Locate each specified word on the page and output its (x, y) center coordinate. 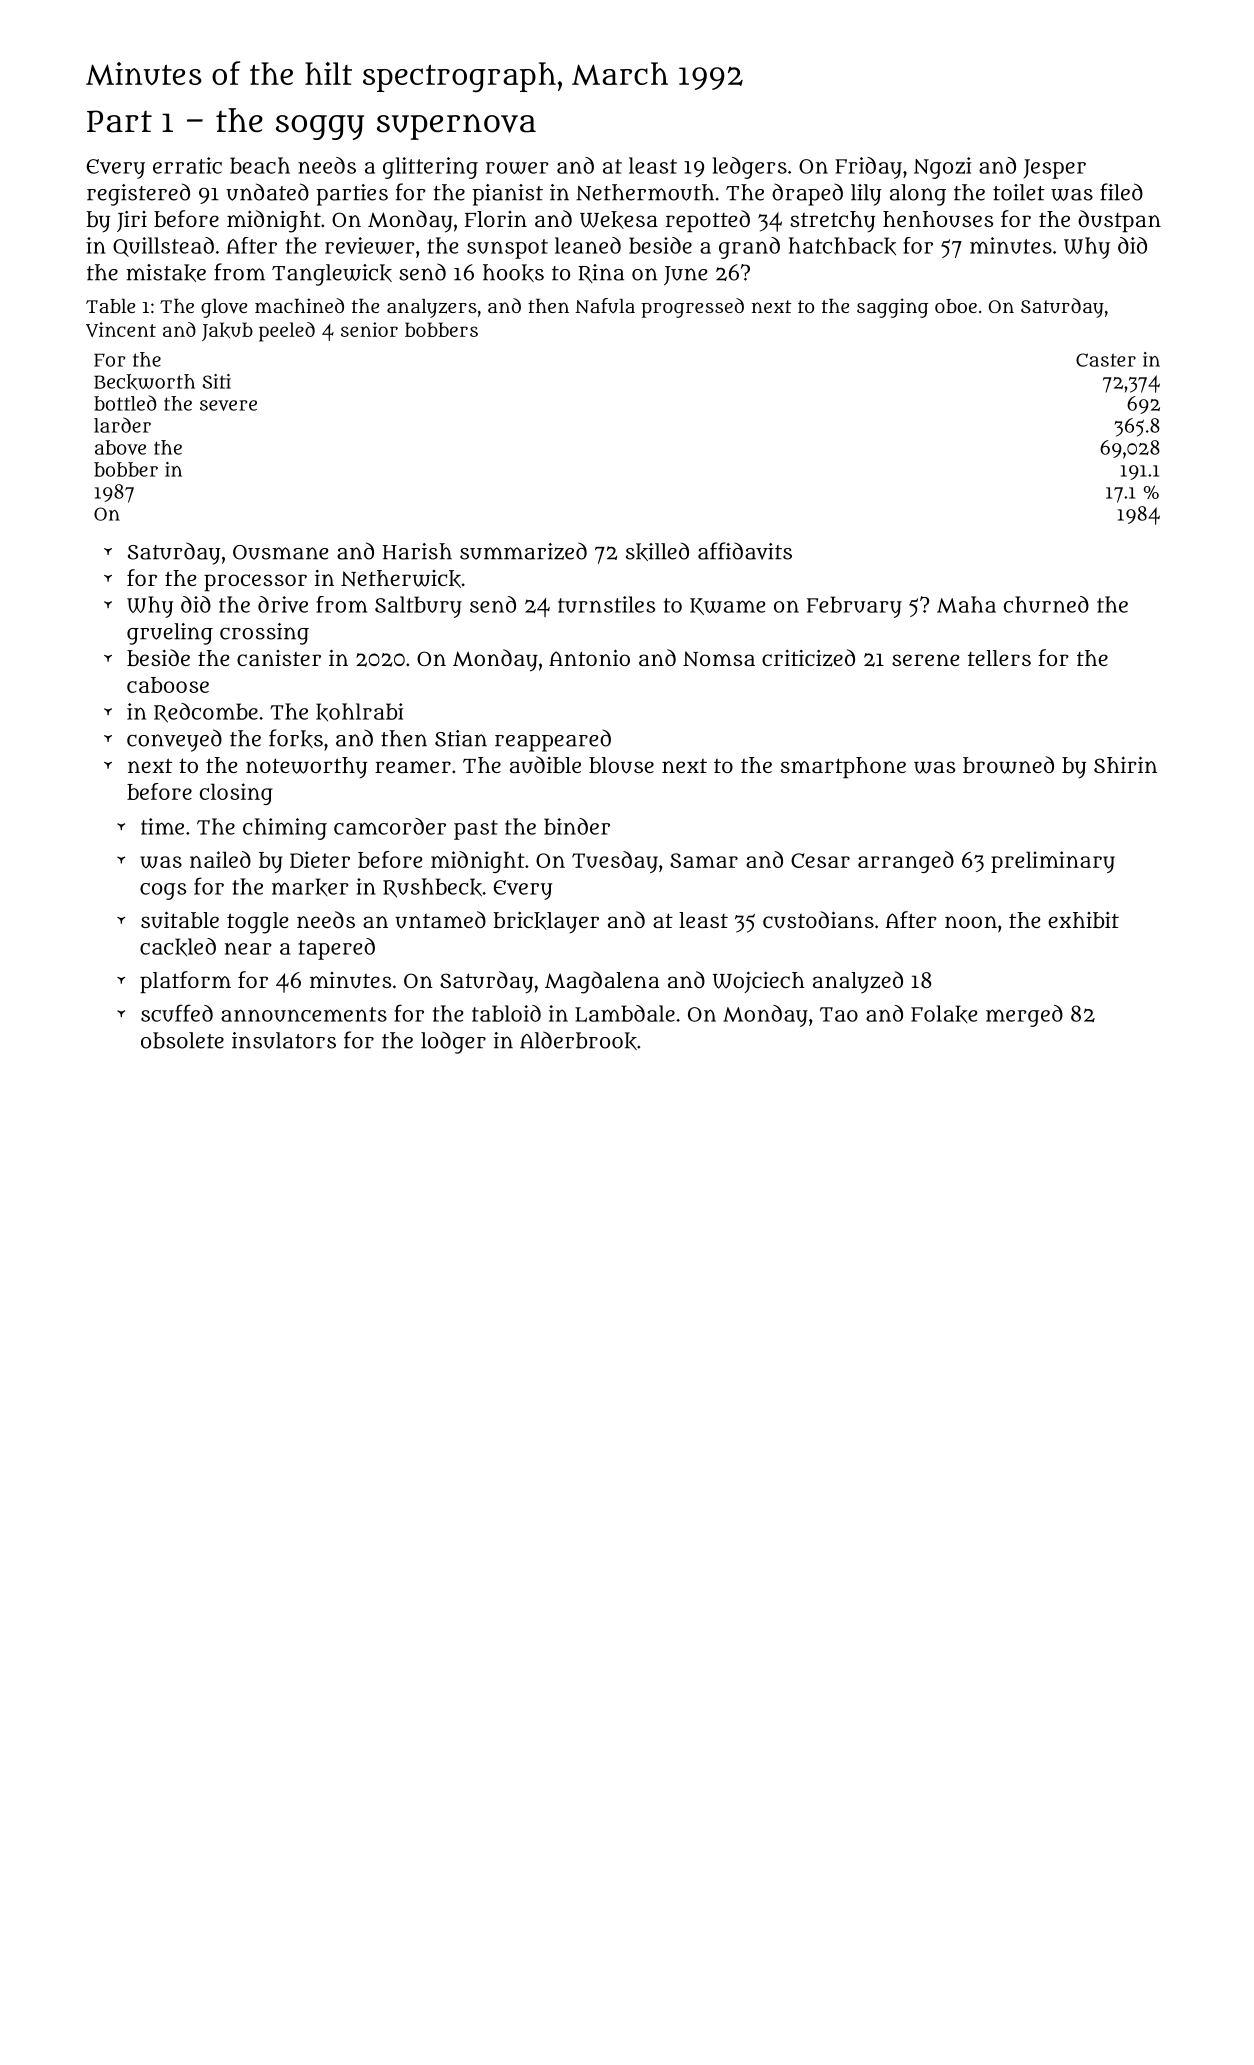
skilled (657, 551)
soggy (320, 127)
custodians (818, 920)
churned (1046, 604)
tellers (999, 658)
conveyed (174, 740)
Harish (417, 551)
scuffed (177, 1013)
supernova (456, 127)
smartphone (843, 767)
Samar (704, 860)
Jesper (1054, 169)
